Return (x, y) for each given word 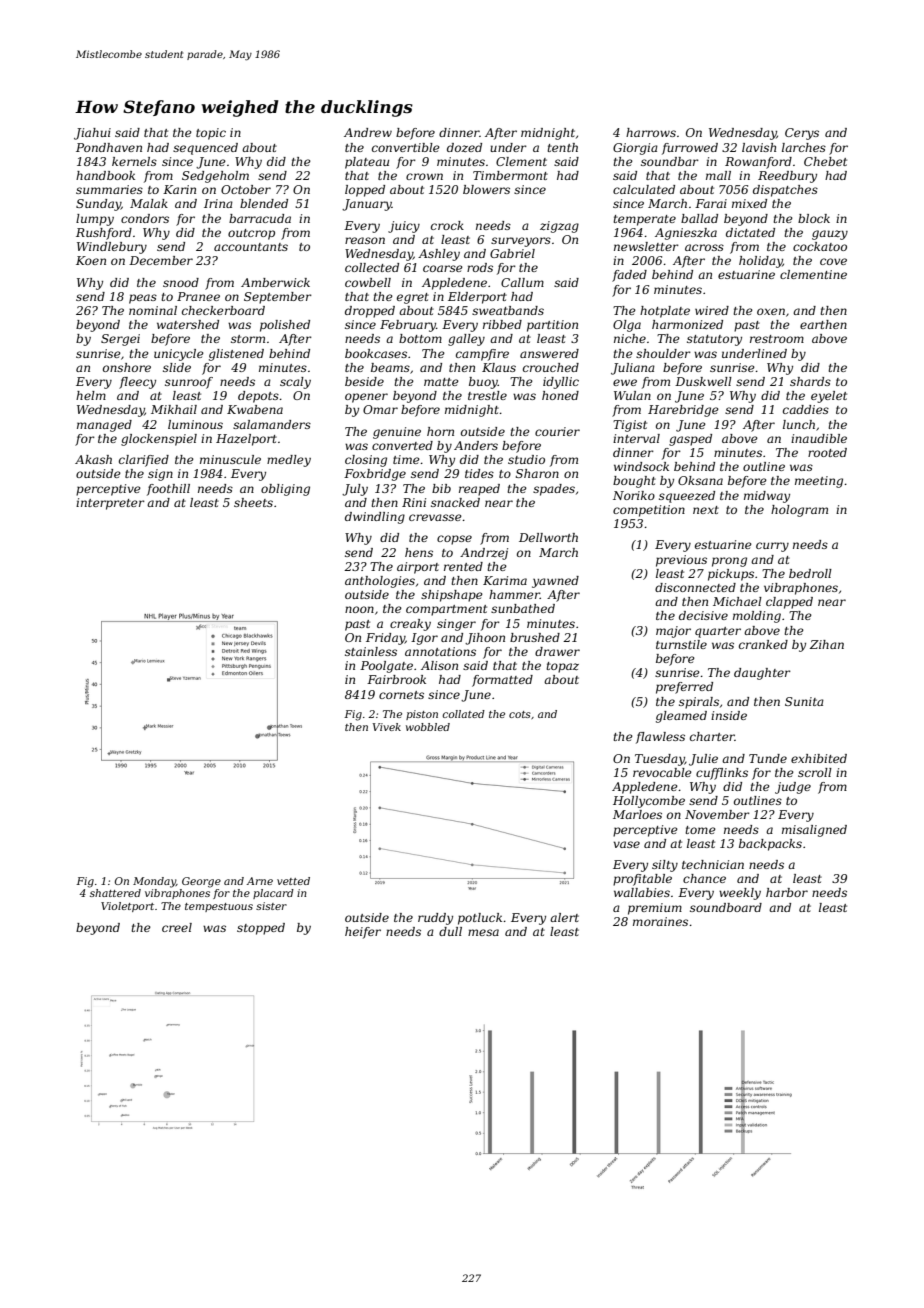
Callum (522, 282)
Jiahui (92, 134)
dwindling (375, 518)
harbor (787, 892)
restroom (777, 339)
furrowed (690, 149)
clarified (144, 461)
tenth (562, 147)
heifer (363, 933)
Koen (91, 260)
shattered (115, 893)
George (201, 882)
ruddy (435, 919)
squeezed (687, 497)
